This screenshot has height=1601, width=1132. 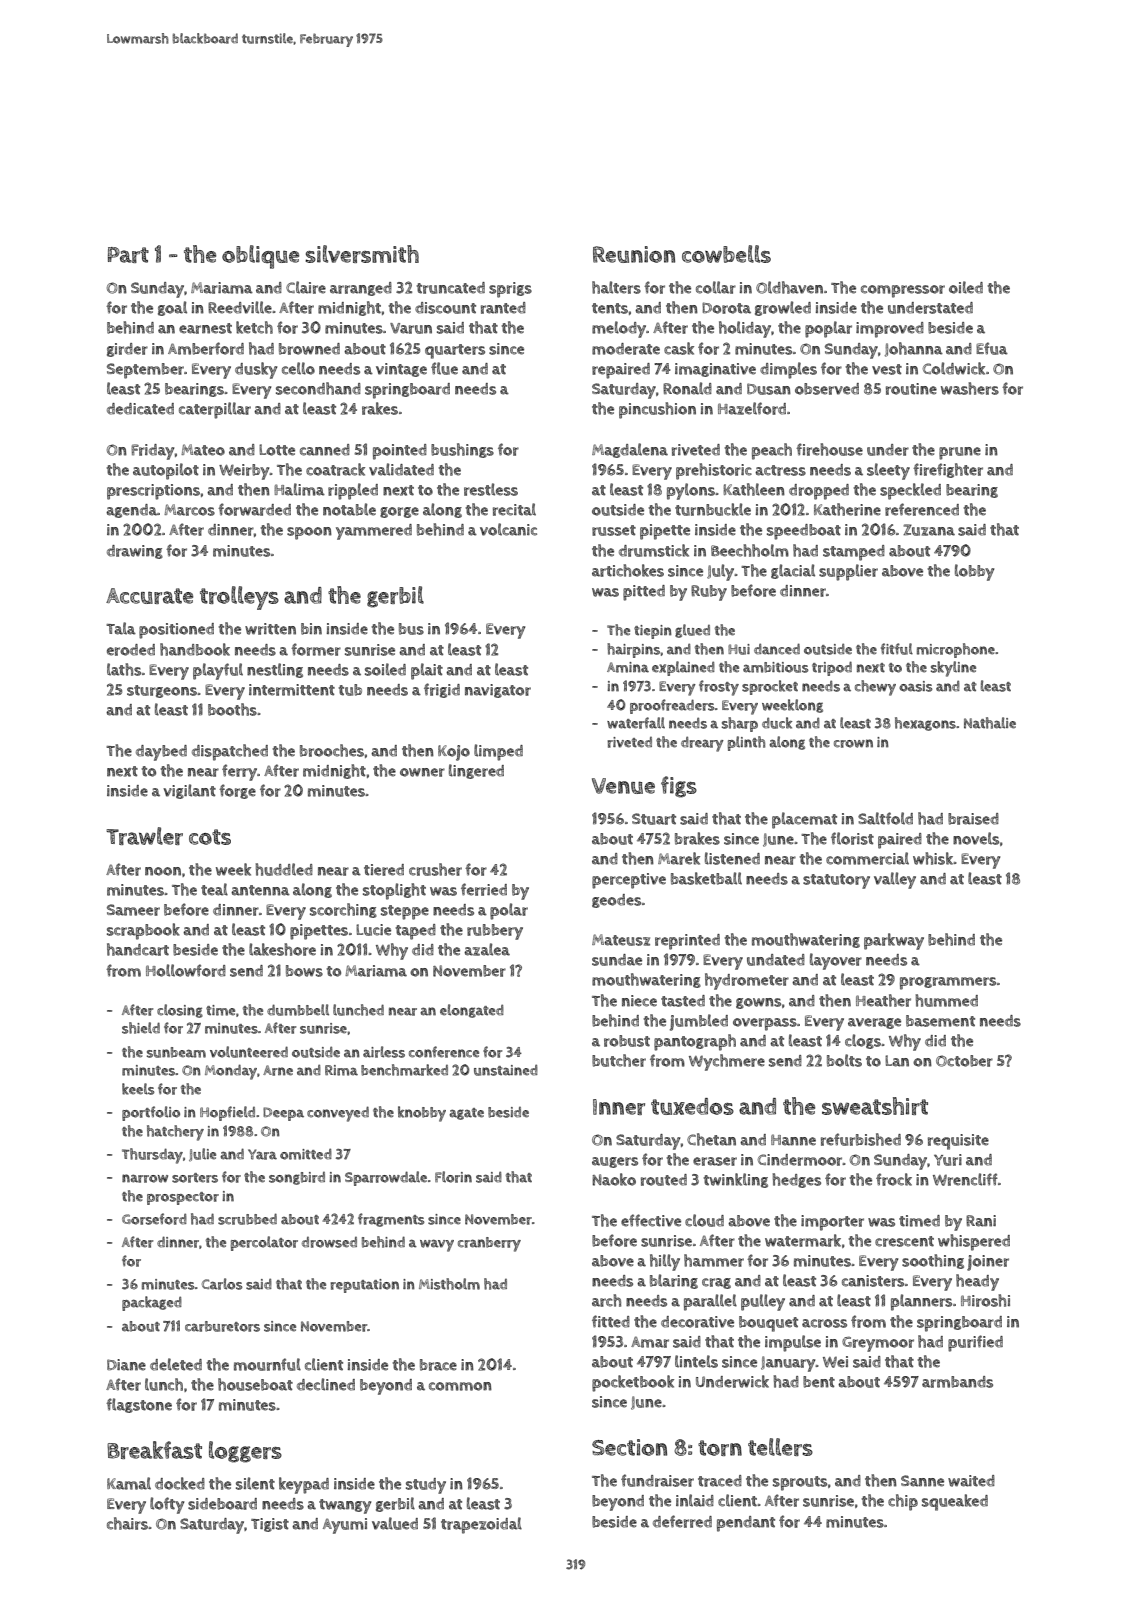 What do you see at coordinates (210, 837) in the screenshot?
I see `cots` at bounding box center [210, 837].
